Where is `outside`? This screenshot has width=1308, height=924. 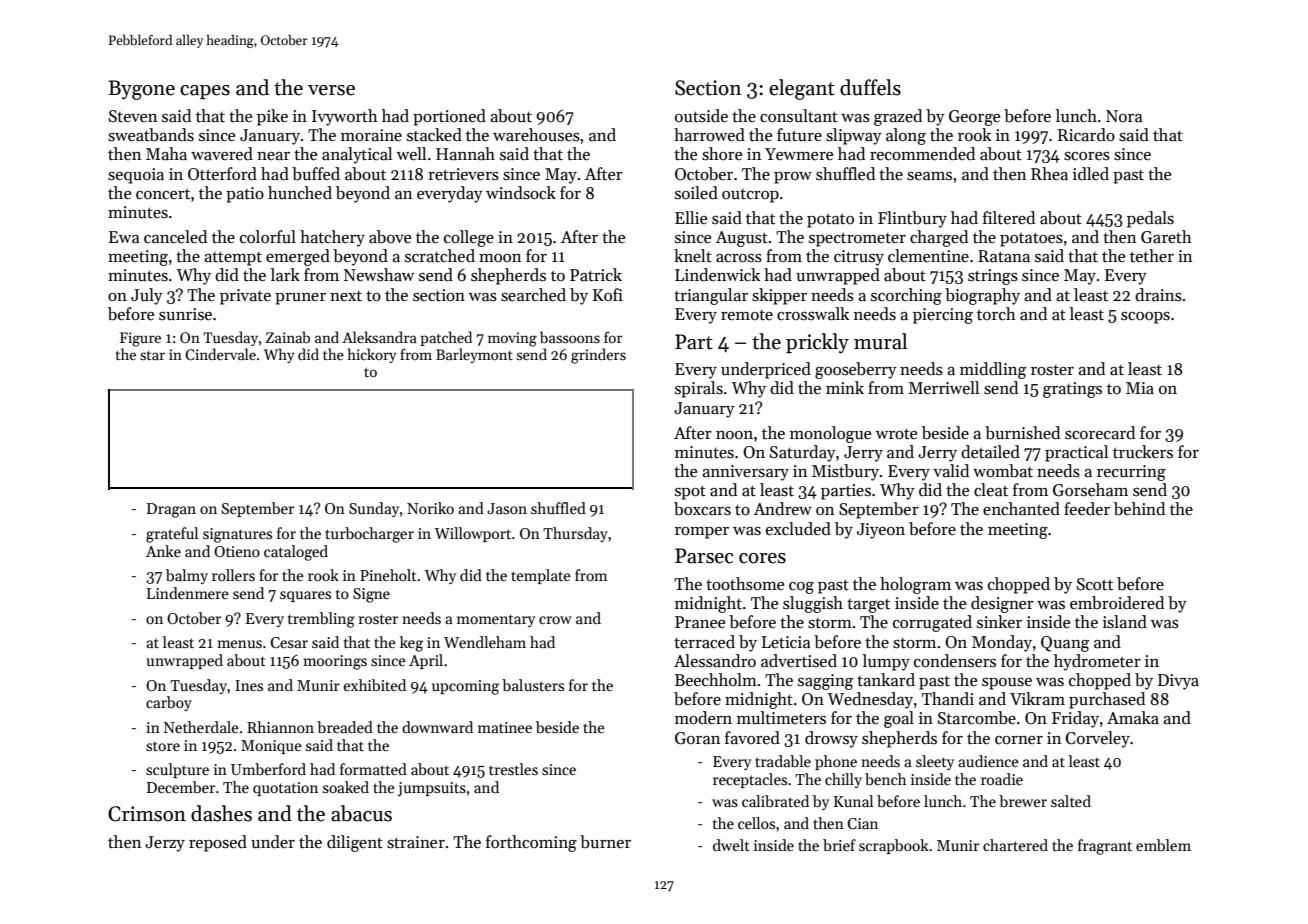 outside is located at coordinates (701, 116).
